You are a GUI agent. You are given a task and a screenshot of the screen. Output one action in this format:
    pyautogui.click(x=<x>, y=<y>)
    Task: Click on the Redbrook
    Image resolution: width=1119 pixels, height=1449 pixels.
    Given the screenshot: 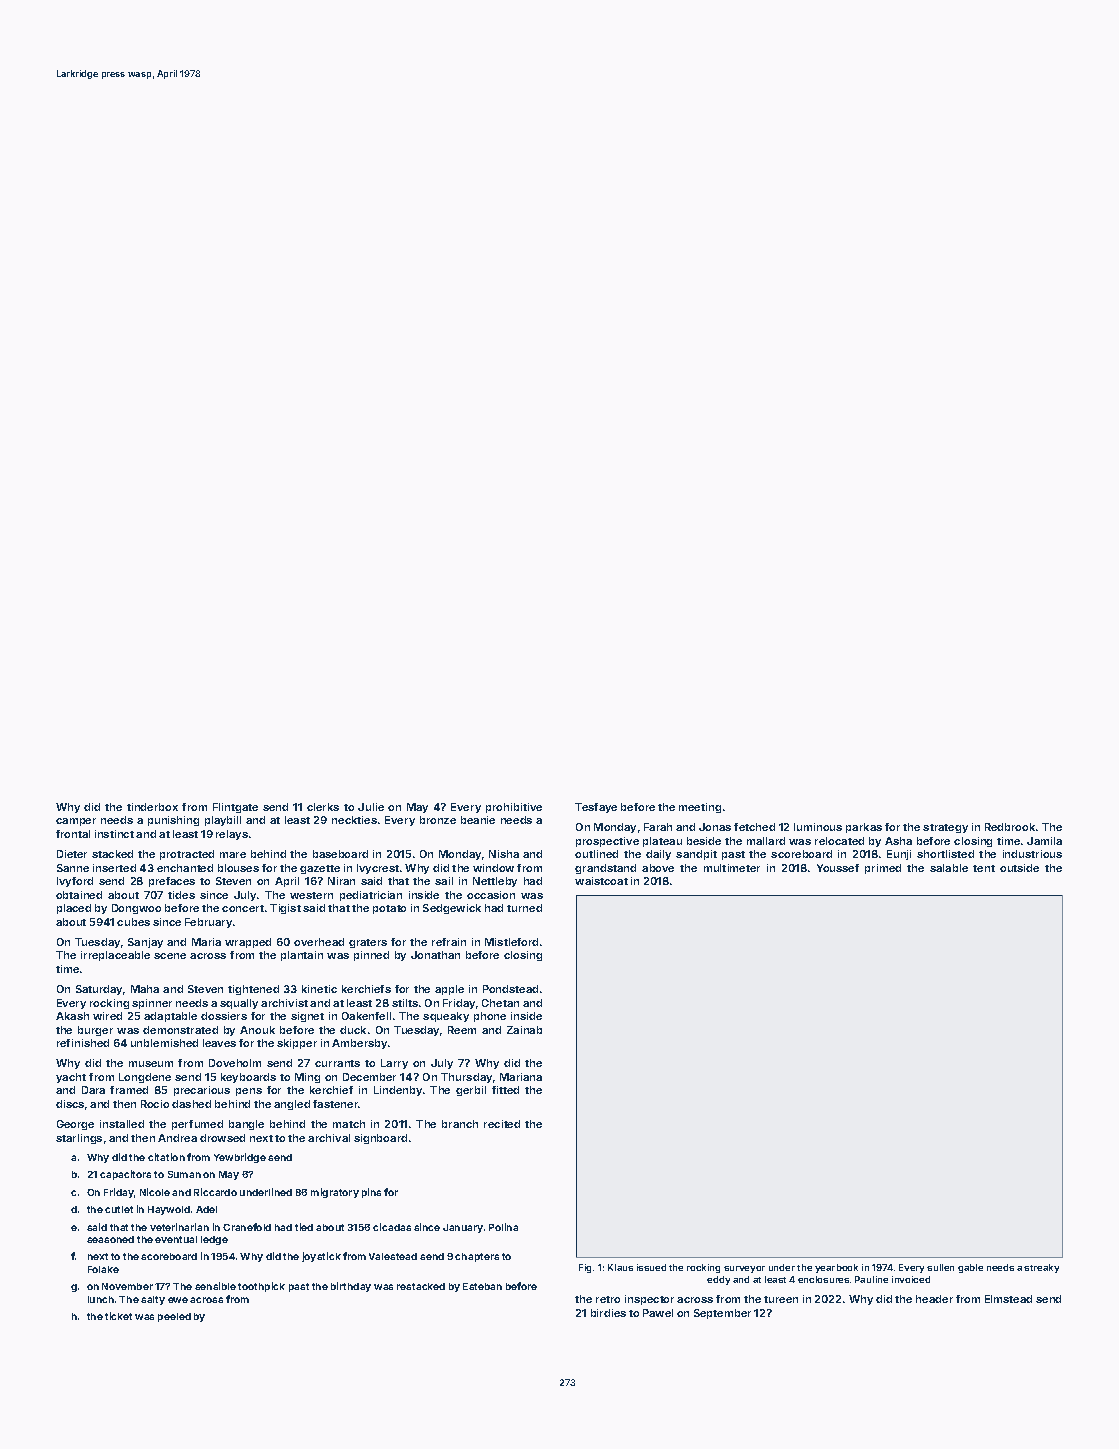 What is the action you would take?
    pyautogui.click(x=1010, y=827)
